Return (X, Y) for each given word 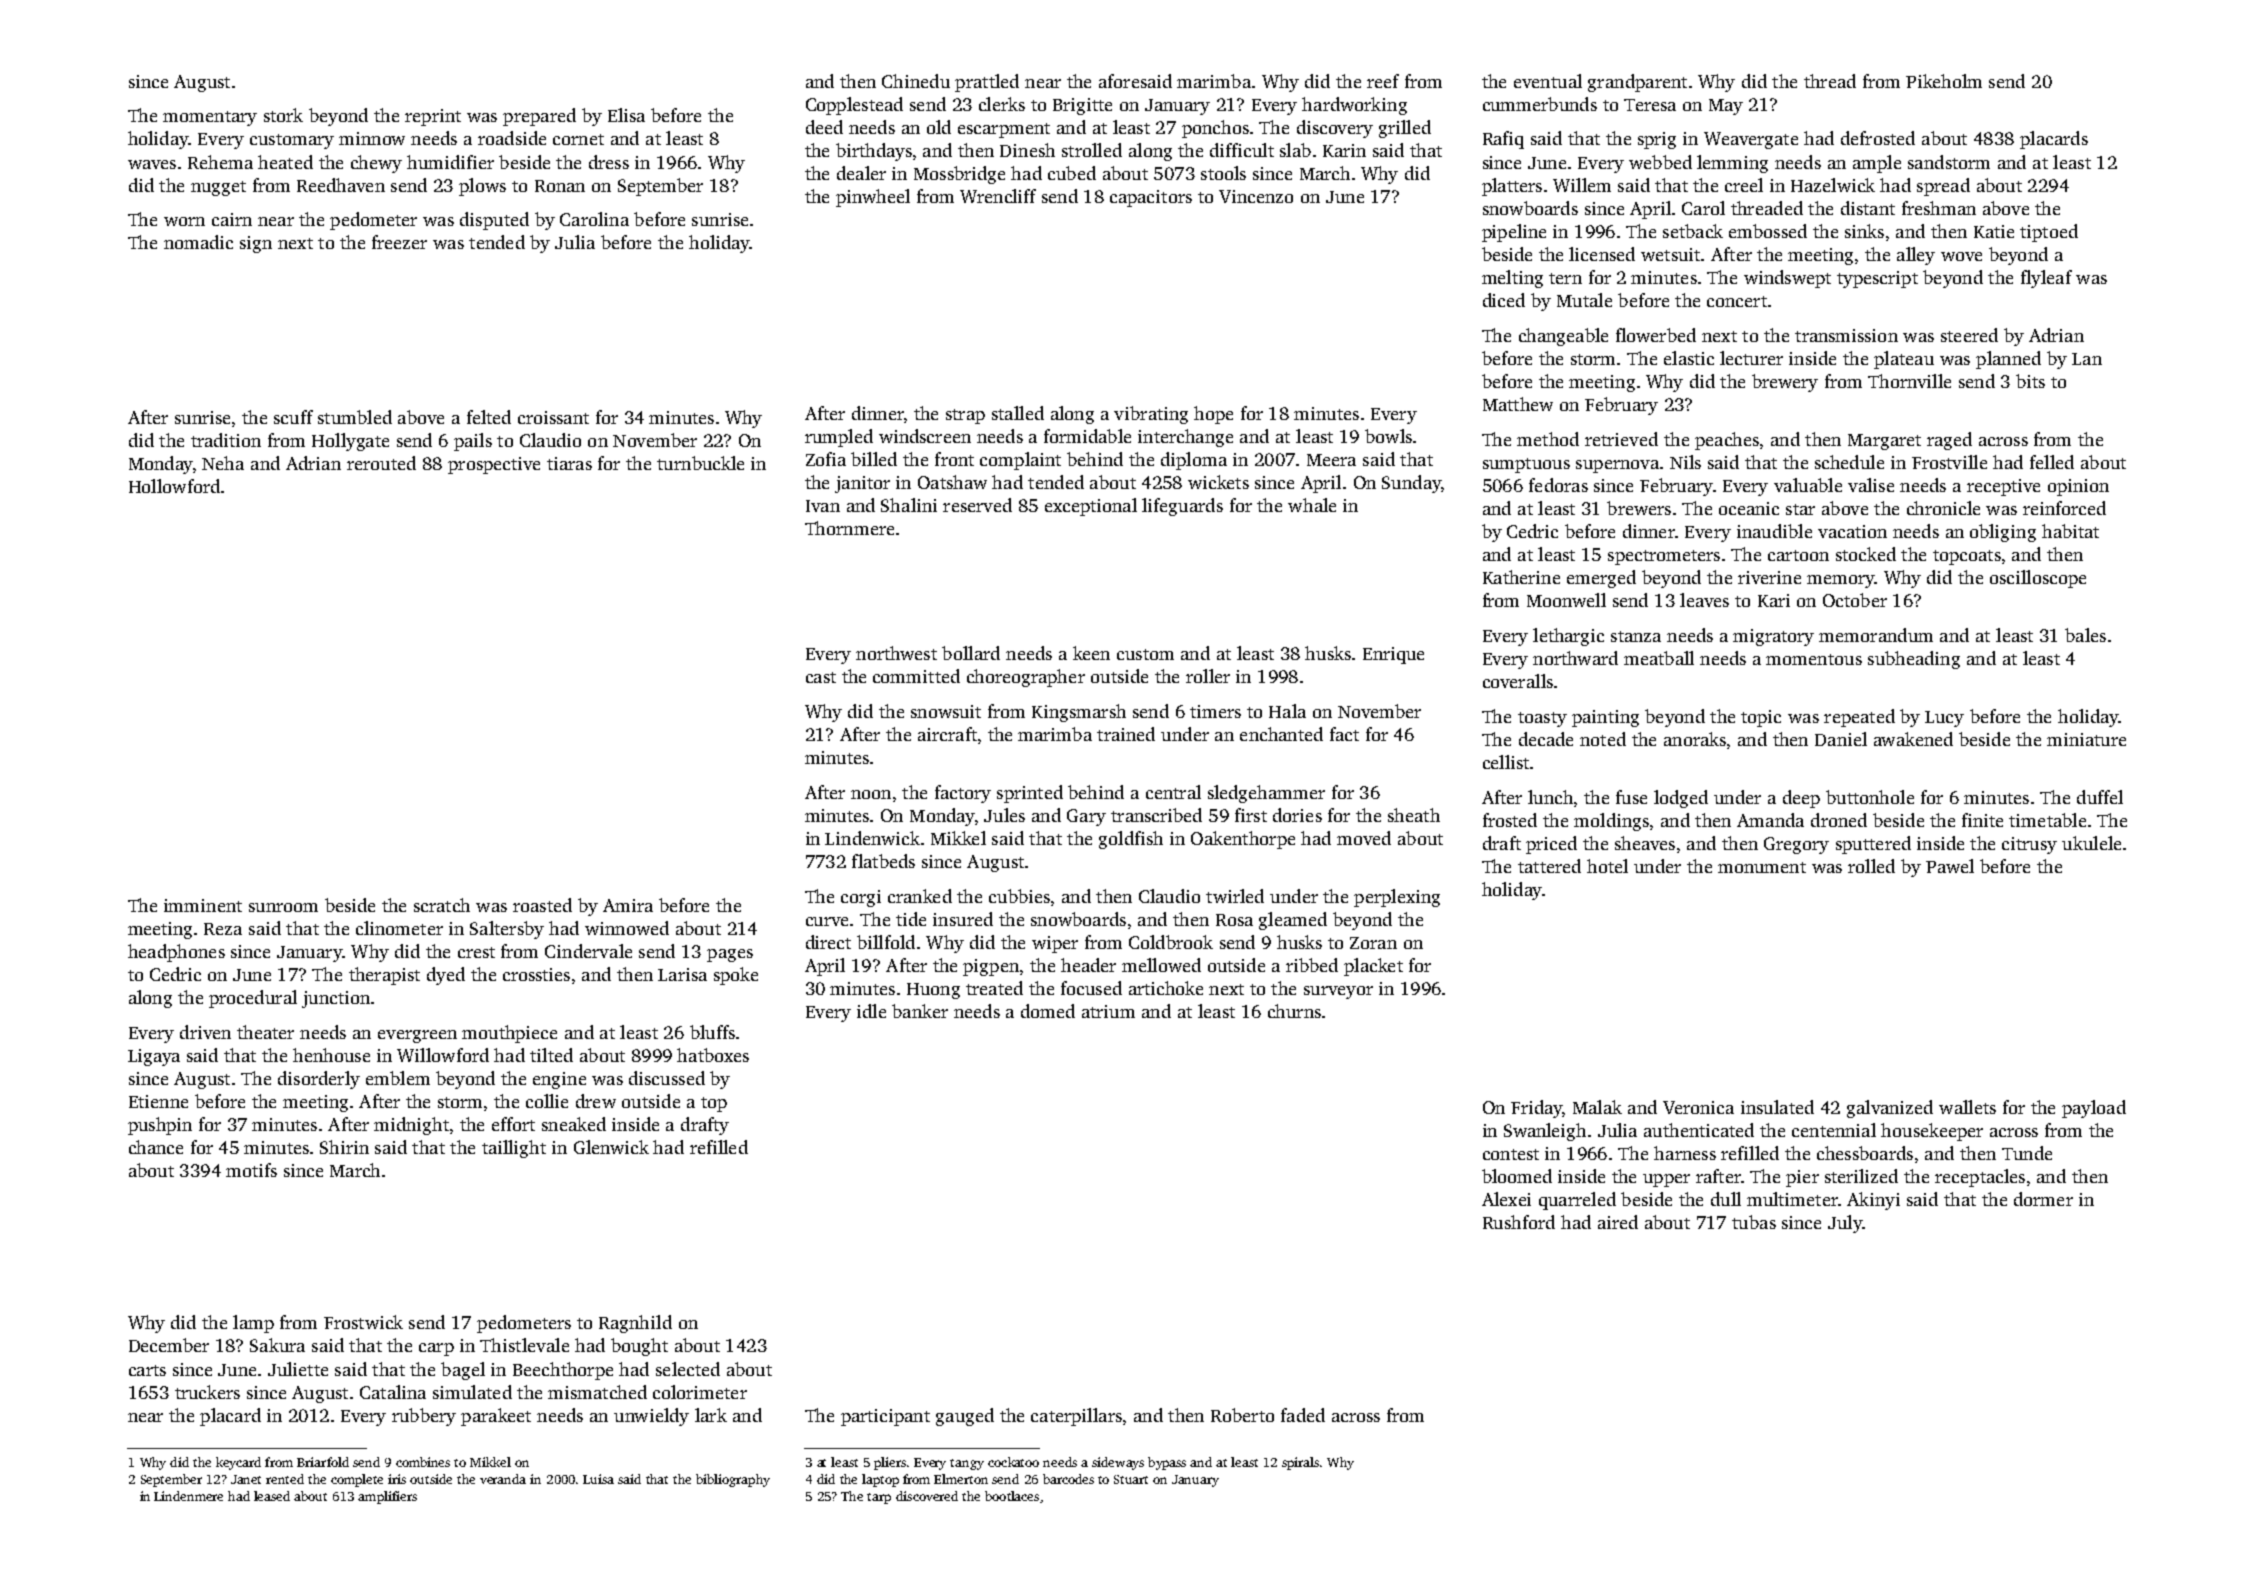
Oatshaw (952, 482)
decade (1546, 739)
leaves (1704, 600)
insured (963, 919)
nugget (218, 188)
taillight (514, 1149)
